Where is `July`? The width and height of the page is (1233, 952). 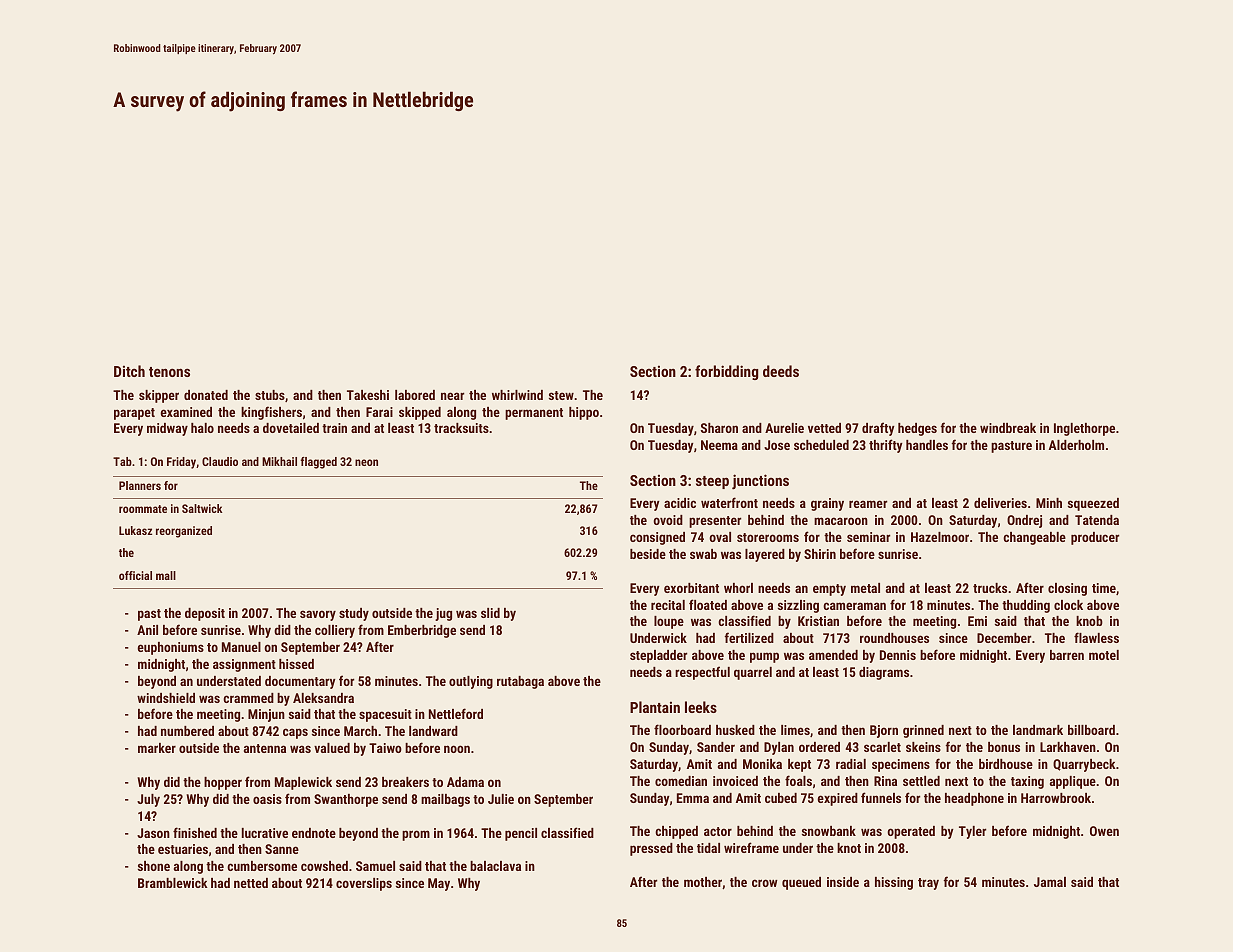 July is located at coordinates (148, 800).
